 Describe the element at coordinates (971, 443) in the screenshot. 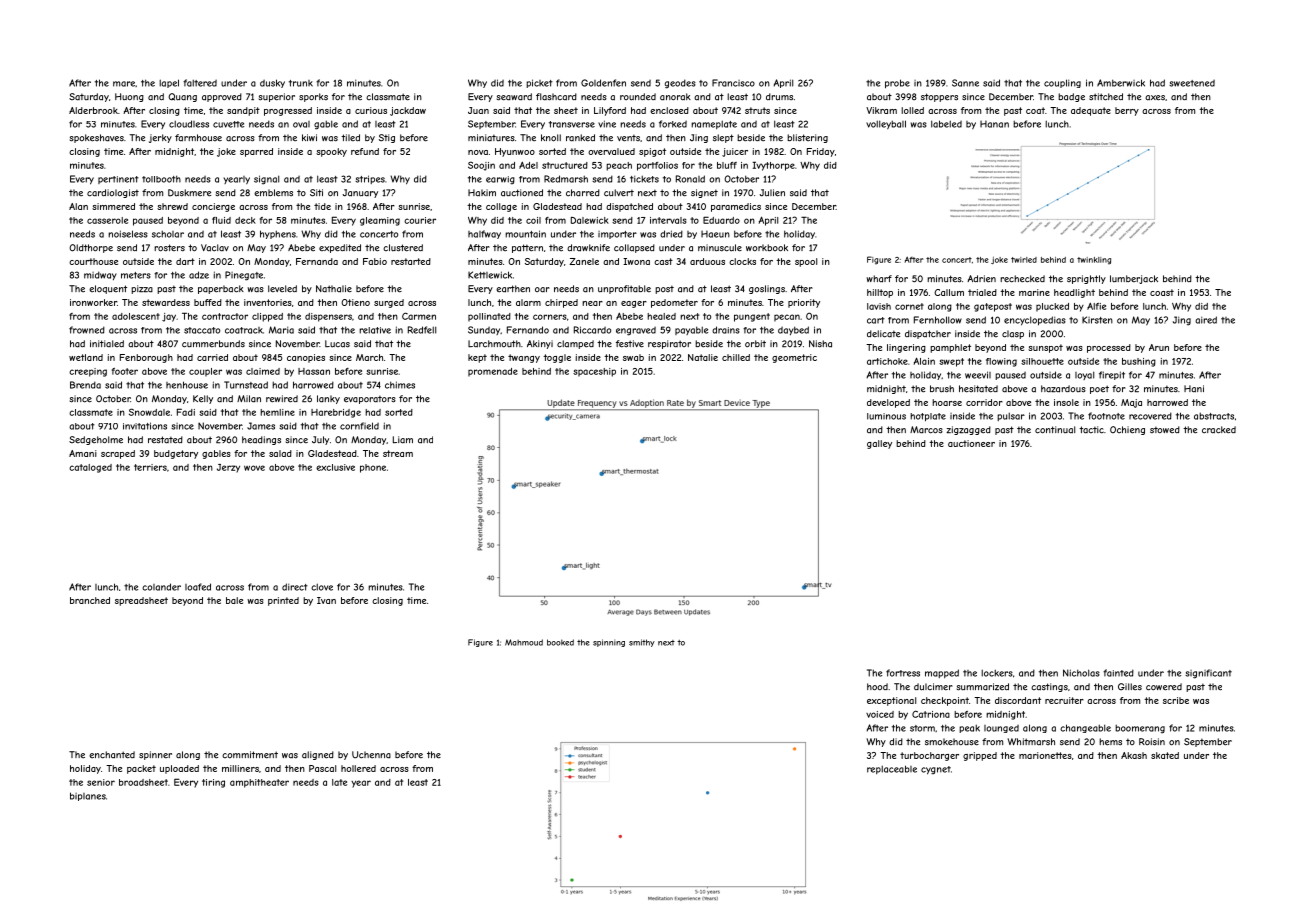

I see `auctioneer` at that location.
